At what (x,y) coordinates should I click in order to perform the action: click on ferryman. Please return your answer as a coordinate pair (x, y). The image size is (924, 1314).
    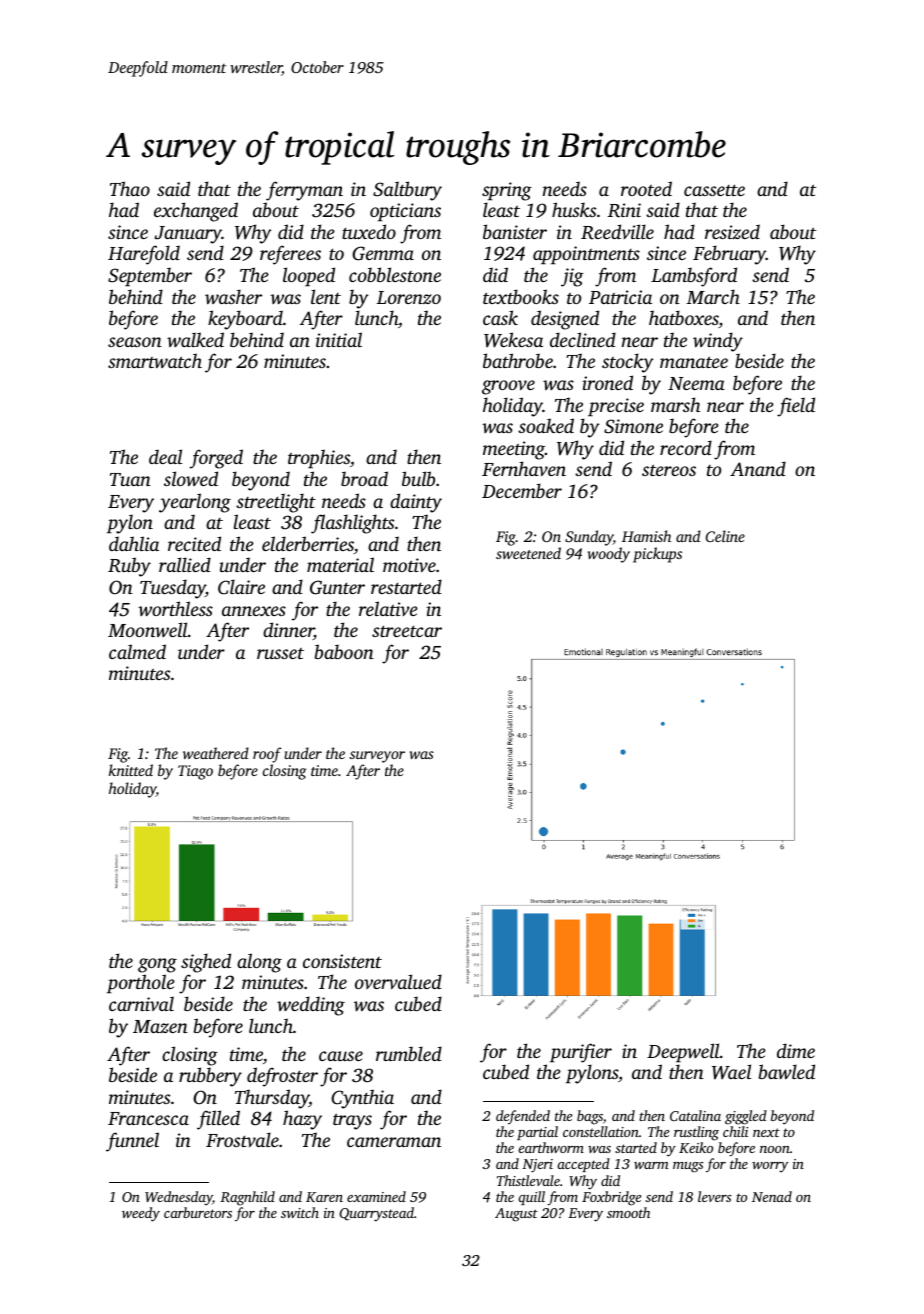
    Looking at the image, I should click on (304, 191).
